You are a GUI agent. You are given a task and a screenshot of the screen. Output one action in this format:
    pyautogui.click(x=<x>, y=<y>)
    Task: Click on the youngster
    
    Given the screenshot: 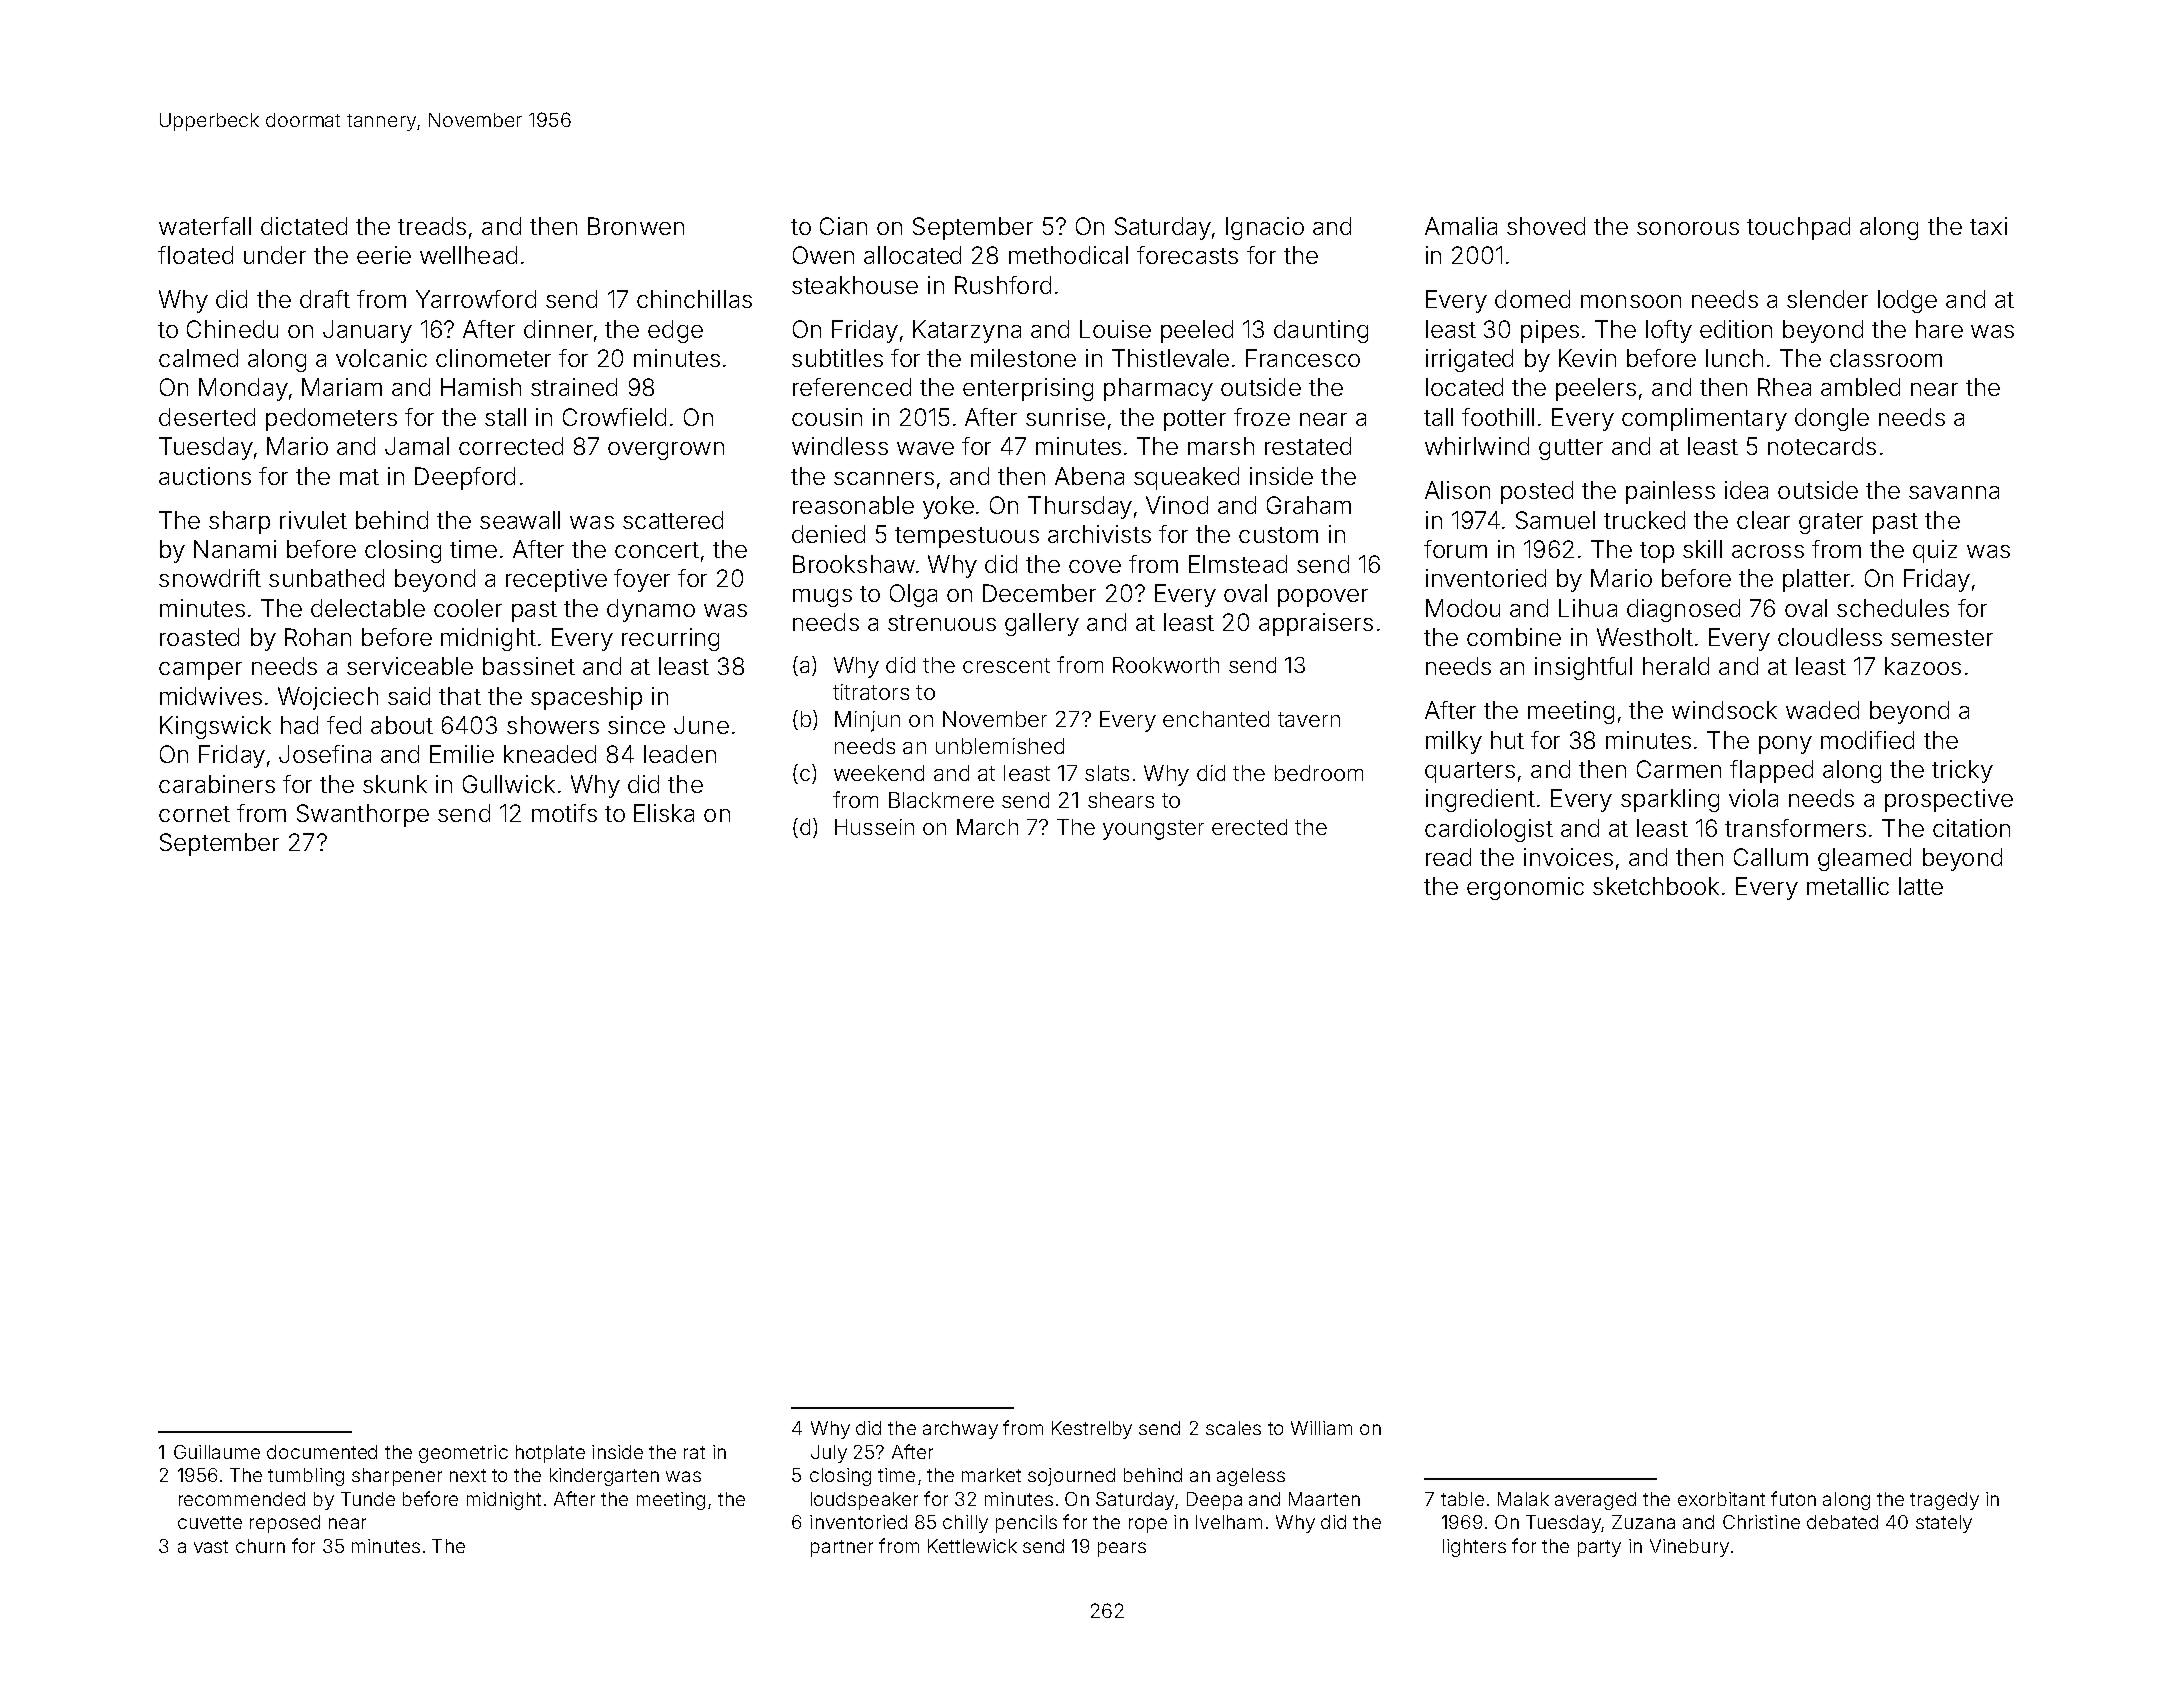 What is the action you would take?
    pyautogui.click(x=1153, y=830)
